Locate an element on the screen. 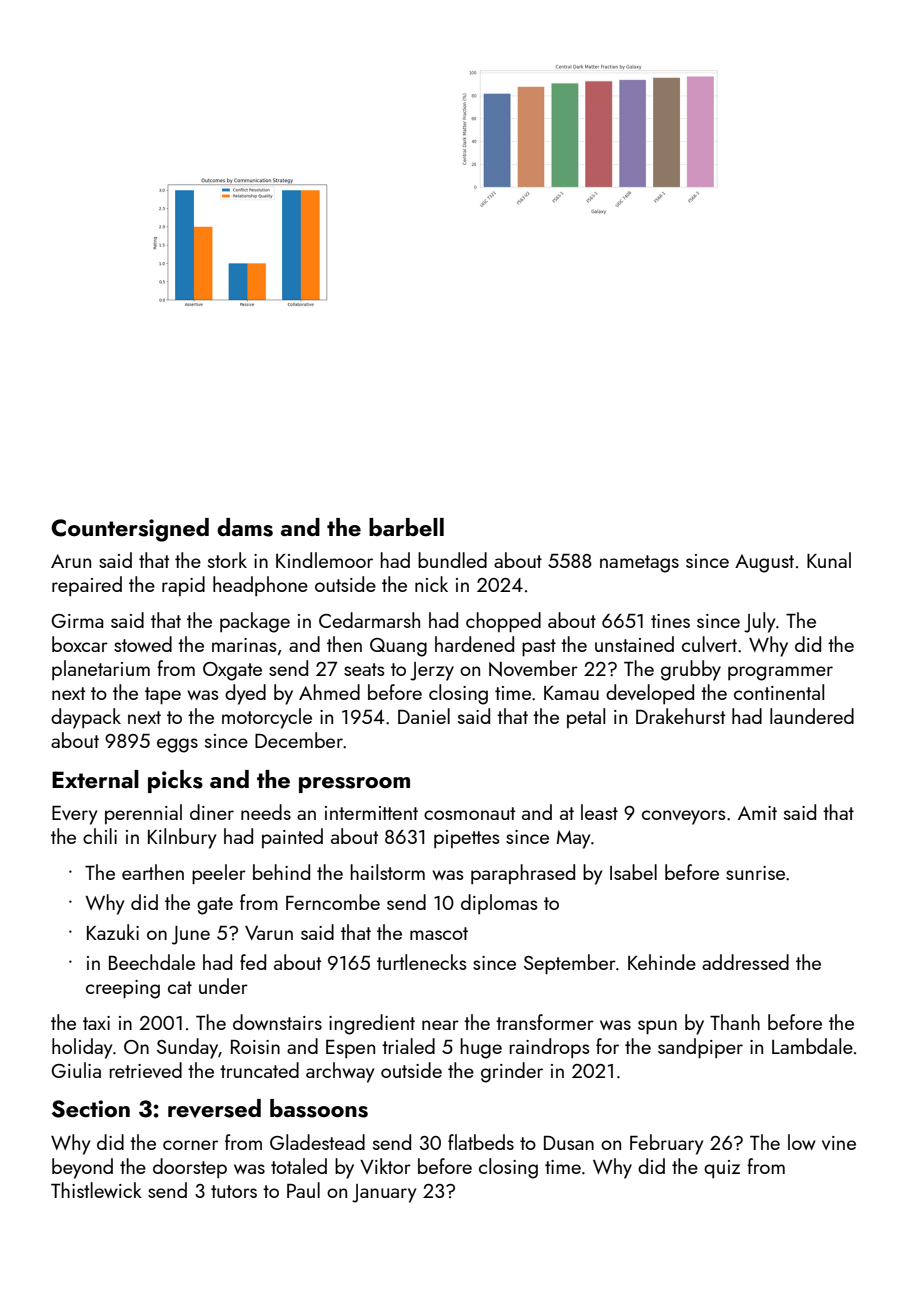 The width and height of the screenshot is (924, 1308). Paul is located at coordinates (303, 1190).
